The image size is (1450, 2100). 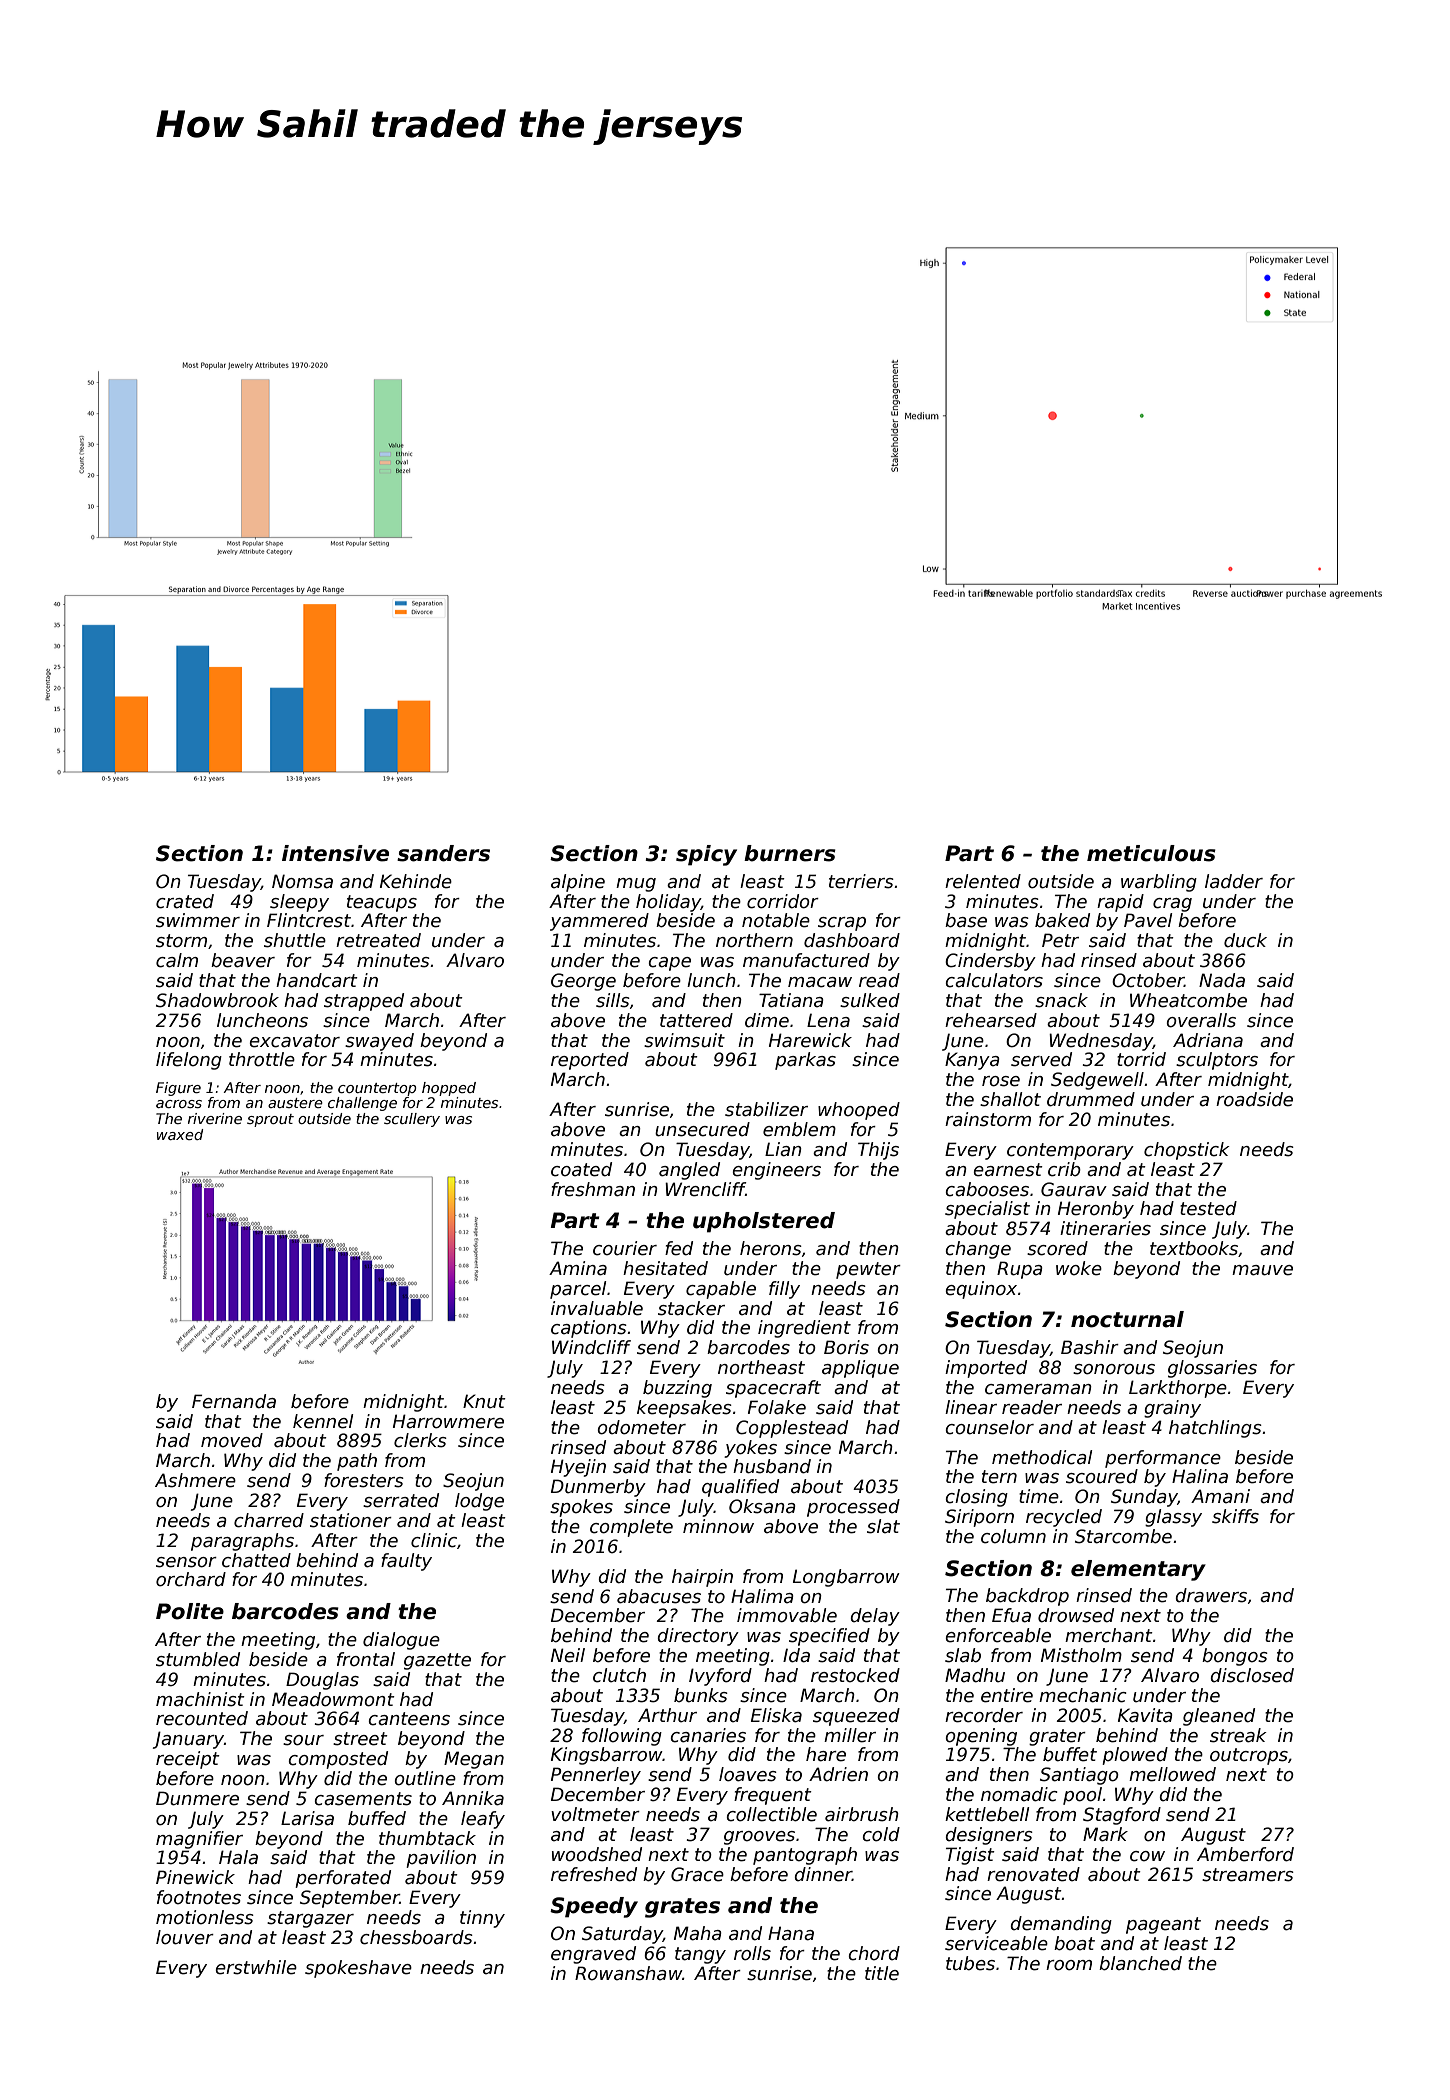 I want to click on tested, so click(x=1208, y=1208).
